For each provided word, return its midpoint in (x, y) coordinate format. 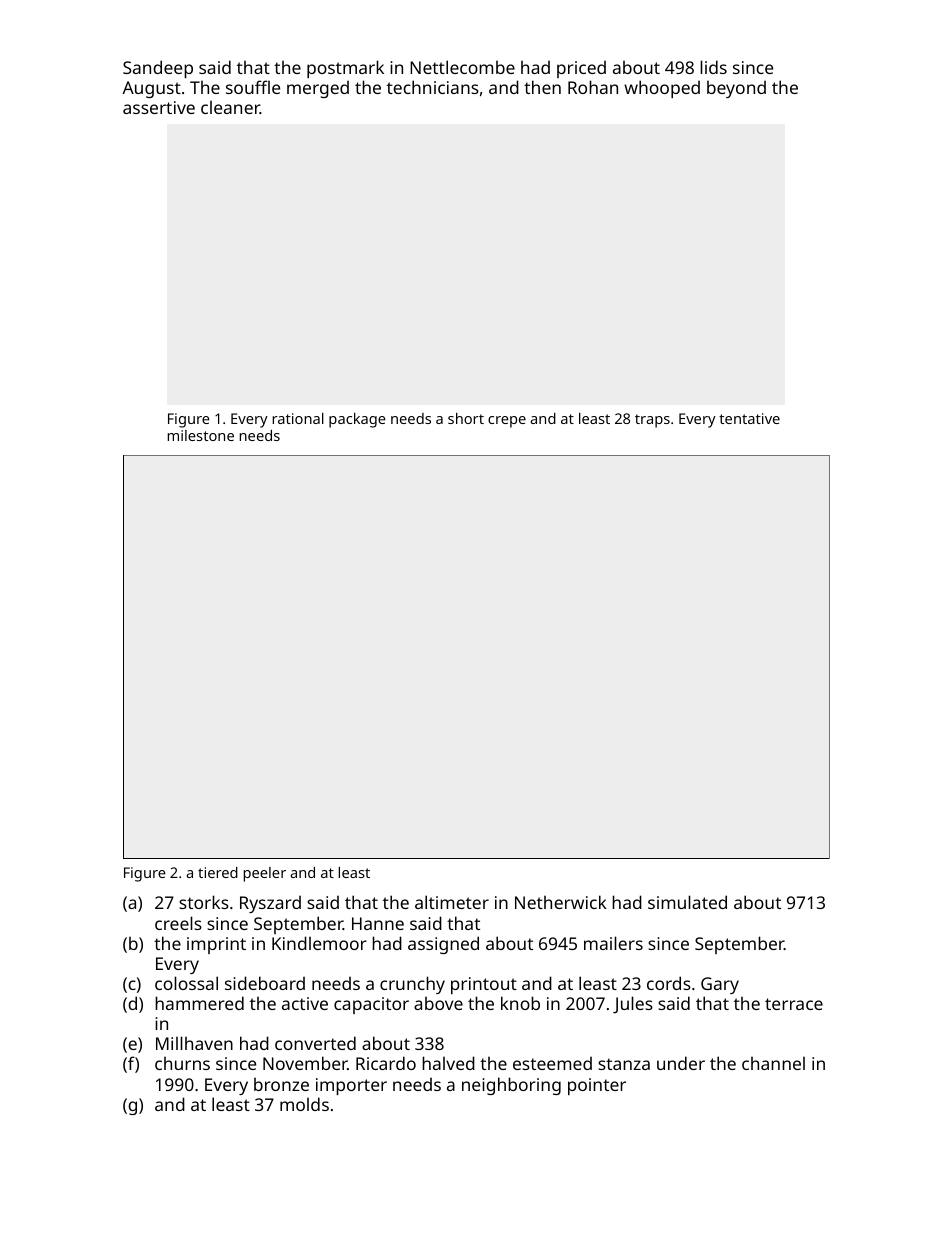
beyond (736, 89)
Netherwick (561, 902)
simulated (687, 902)
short (466, 418)
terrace (794, 1004)
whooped (662, 89)
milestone (200, 435)
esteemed (552, 1063)
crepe (507, 422)
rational (298, 418)
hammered (199, 1003)
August (151, 89)
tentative (749, 418)
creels (178, 923)
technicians (433, 87)
